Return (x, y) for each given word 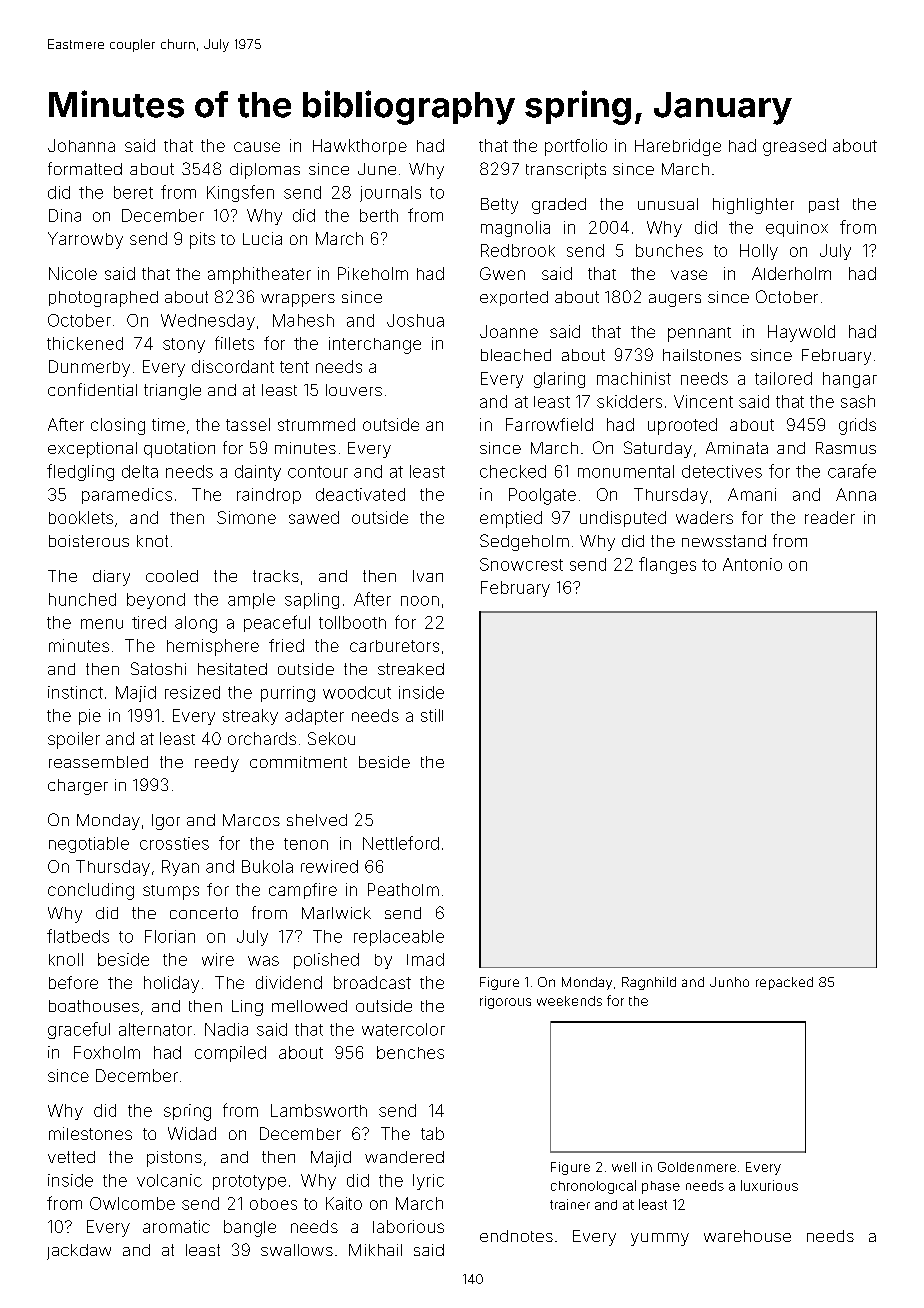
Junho (729, 982)
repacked (784, 983)
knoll (66, 959)
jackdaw (79, 1252)
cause (257, 147)
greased (794, 147)
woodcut (357, 692)
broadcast (372, 982)
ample (251, 601)
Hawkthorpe (360, 147)
